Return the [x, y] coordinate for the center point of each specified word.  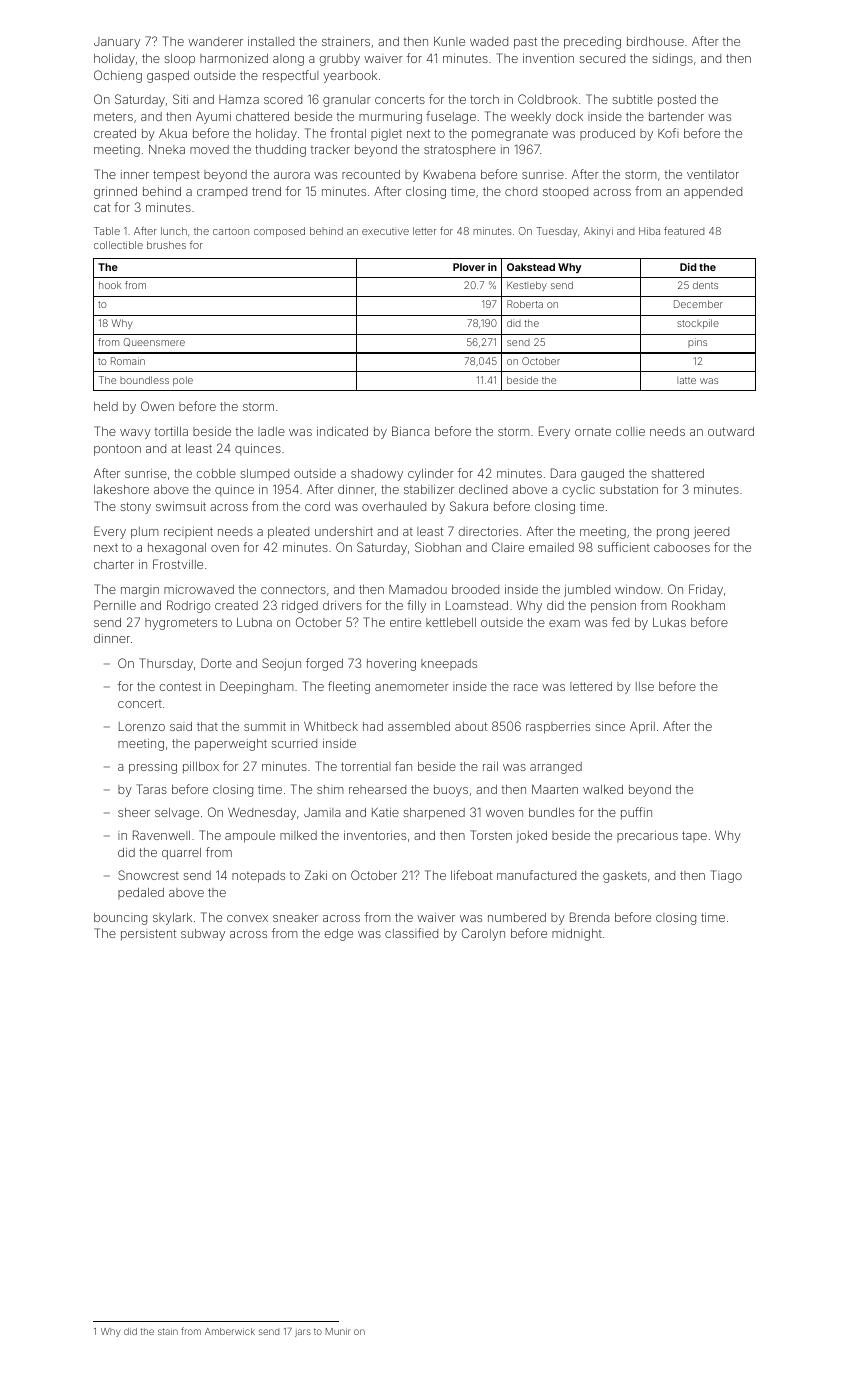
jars [303, 1333]
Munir [338, 1331]
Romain [128, 361]
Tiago [726, 876]
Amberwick [230, 1331]
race [526, 687]
